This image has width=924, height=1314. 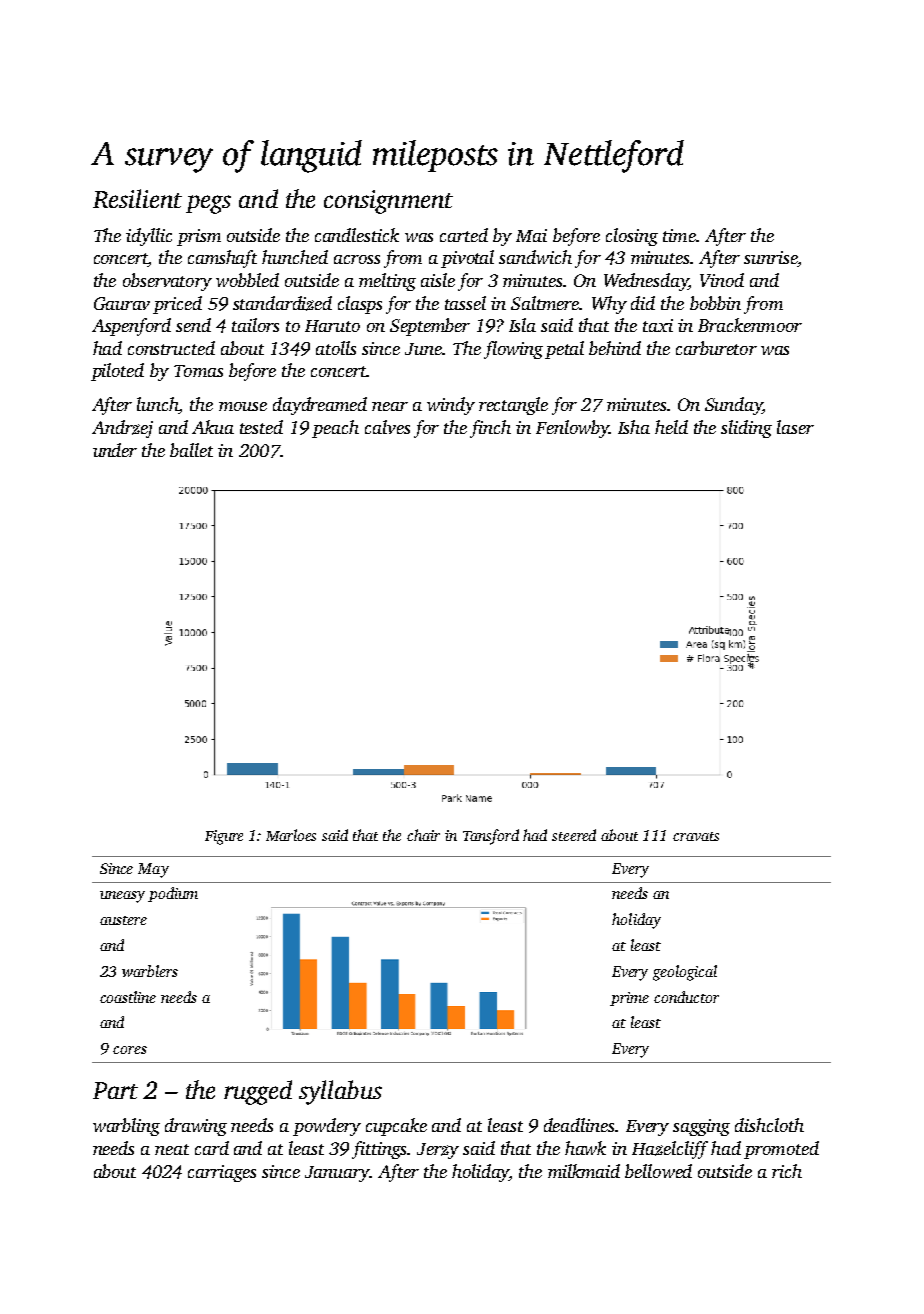 What do you see at coordinates (467, 259) in the image?
I see `pivotal` at bounding box center [467, 259].
